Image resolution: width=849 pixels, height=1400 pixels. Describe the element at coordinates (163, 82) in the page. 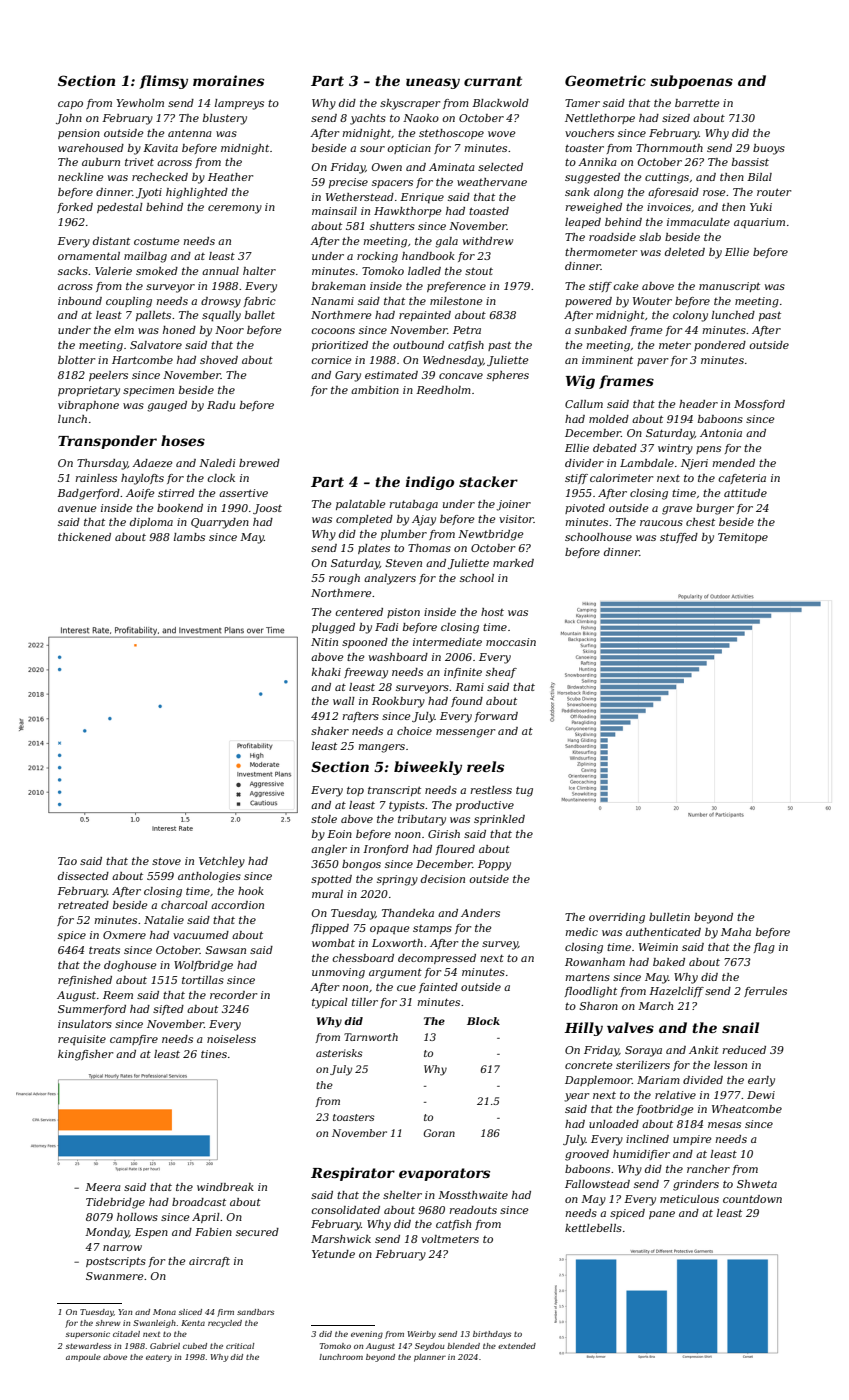

I see `flimsy` at that location.
